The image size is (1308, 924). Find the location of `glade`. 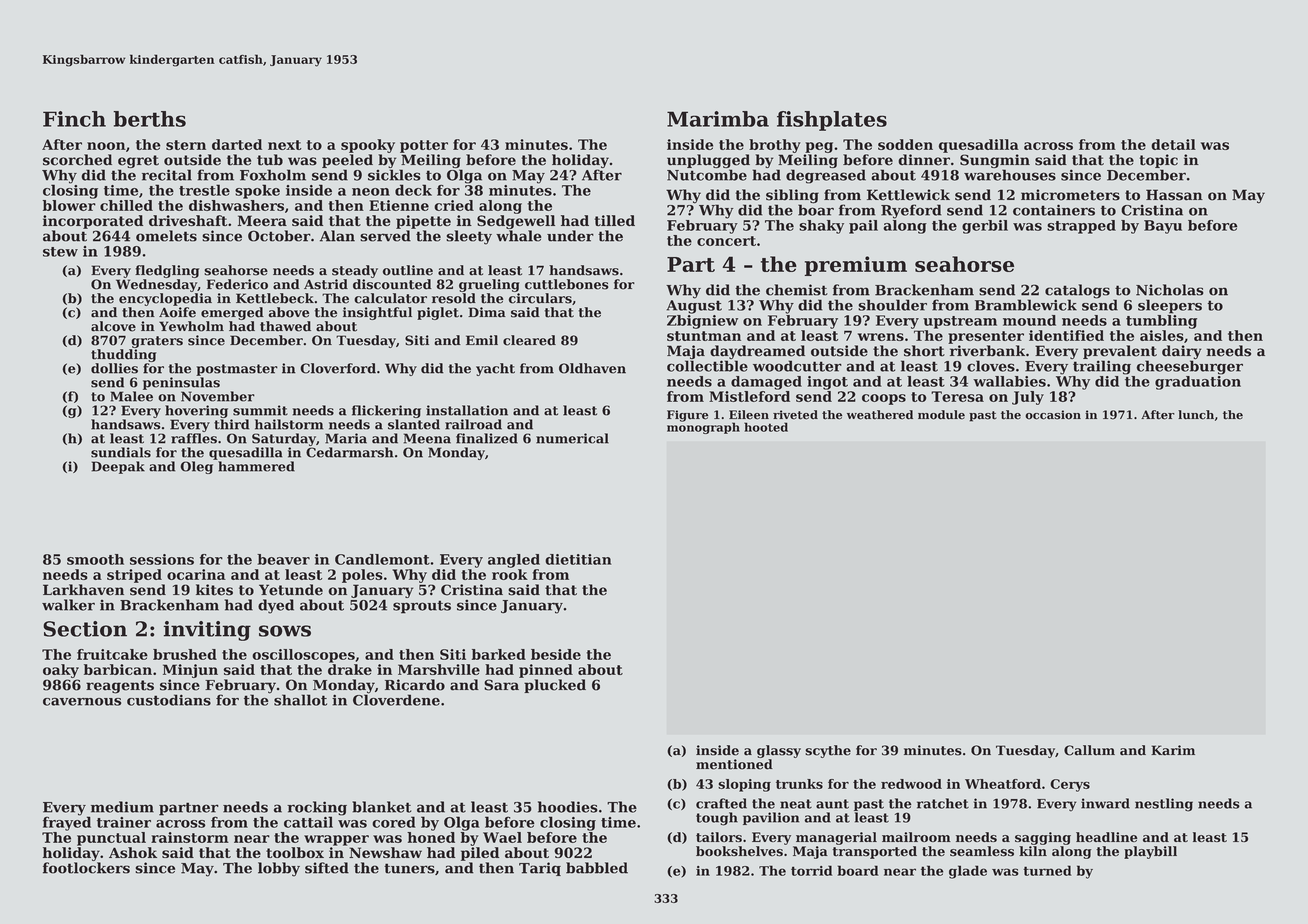

glade is located at coordinates (968, 872).
